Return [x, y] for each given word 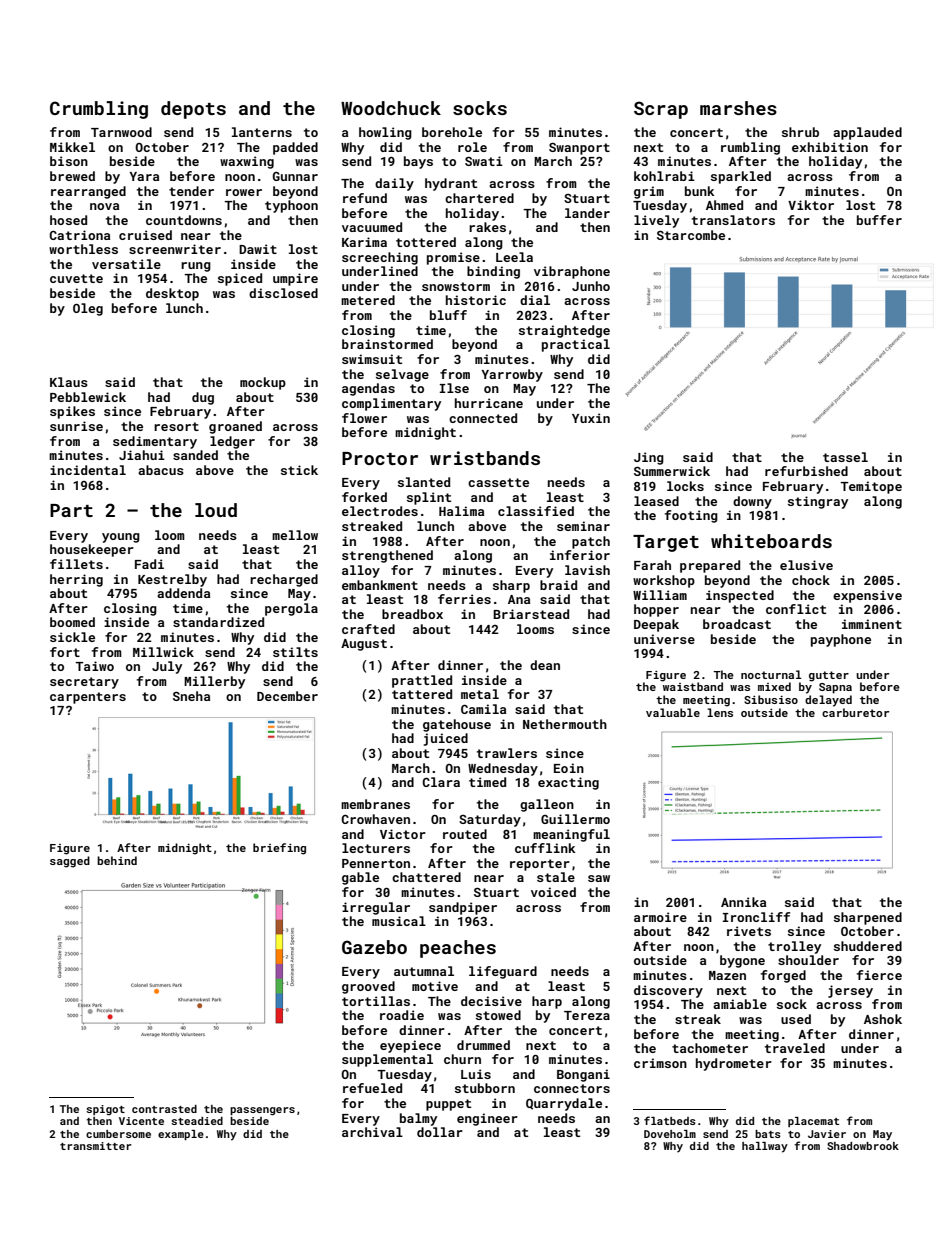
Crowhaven [375, 819]
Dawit [258, 249]
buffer [879, 220]
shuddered [868, 946]
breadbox [412, 614]
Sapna [835, 688]
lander [587, 213]
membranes [375, 804]
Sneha [191, 696]
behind [117, 860]
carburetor [855, 712]
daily [394, 184]
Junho [591, 286]
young [121, 538]
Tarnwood [121, 132]
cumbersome [118, 1134]
